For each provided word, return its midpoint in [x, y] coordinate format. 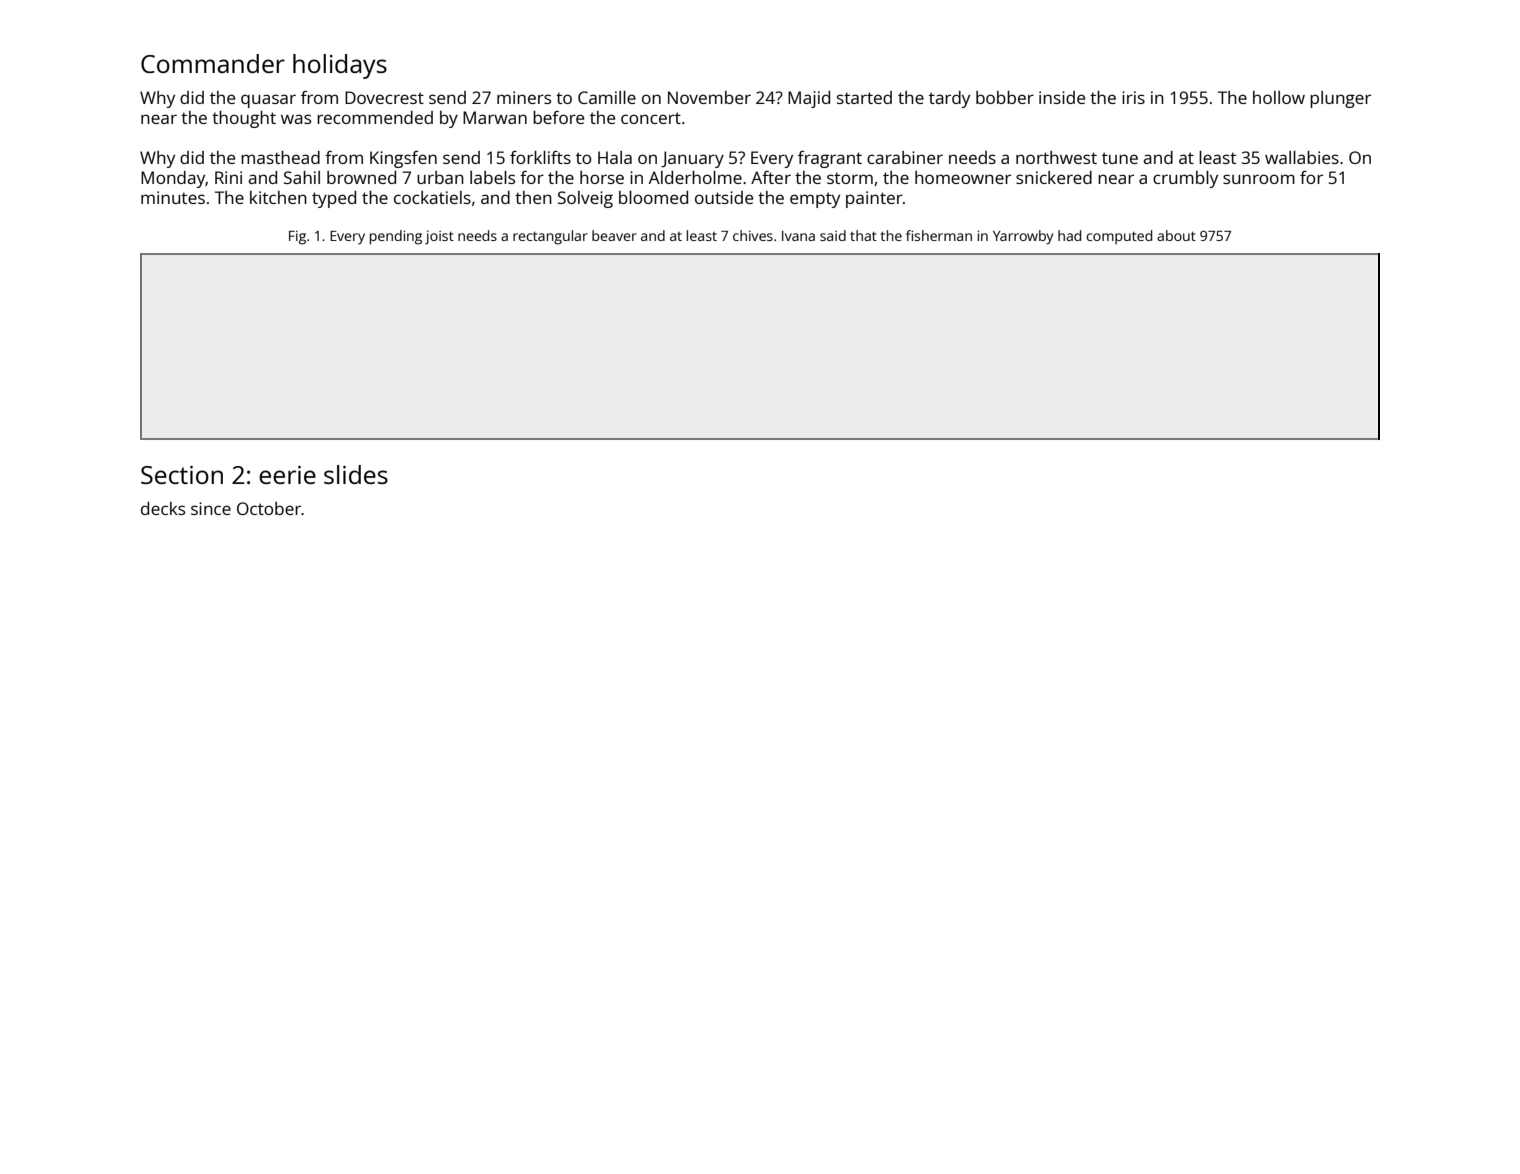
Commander [213, 63]
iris [1133, 97]
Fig [297, 238]
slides [356, 474]
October [269, 508]
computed [1119, 237]
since [211, 508]
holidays [340, 66]
